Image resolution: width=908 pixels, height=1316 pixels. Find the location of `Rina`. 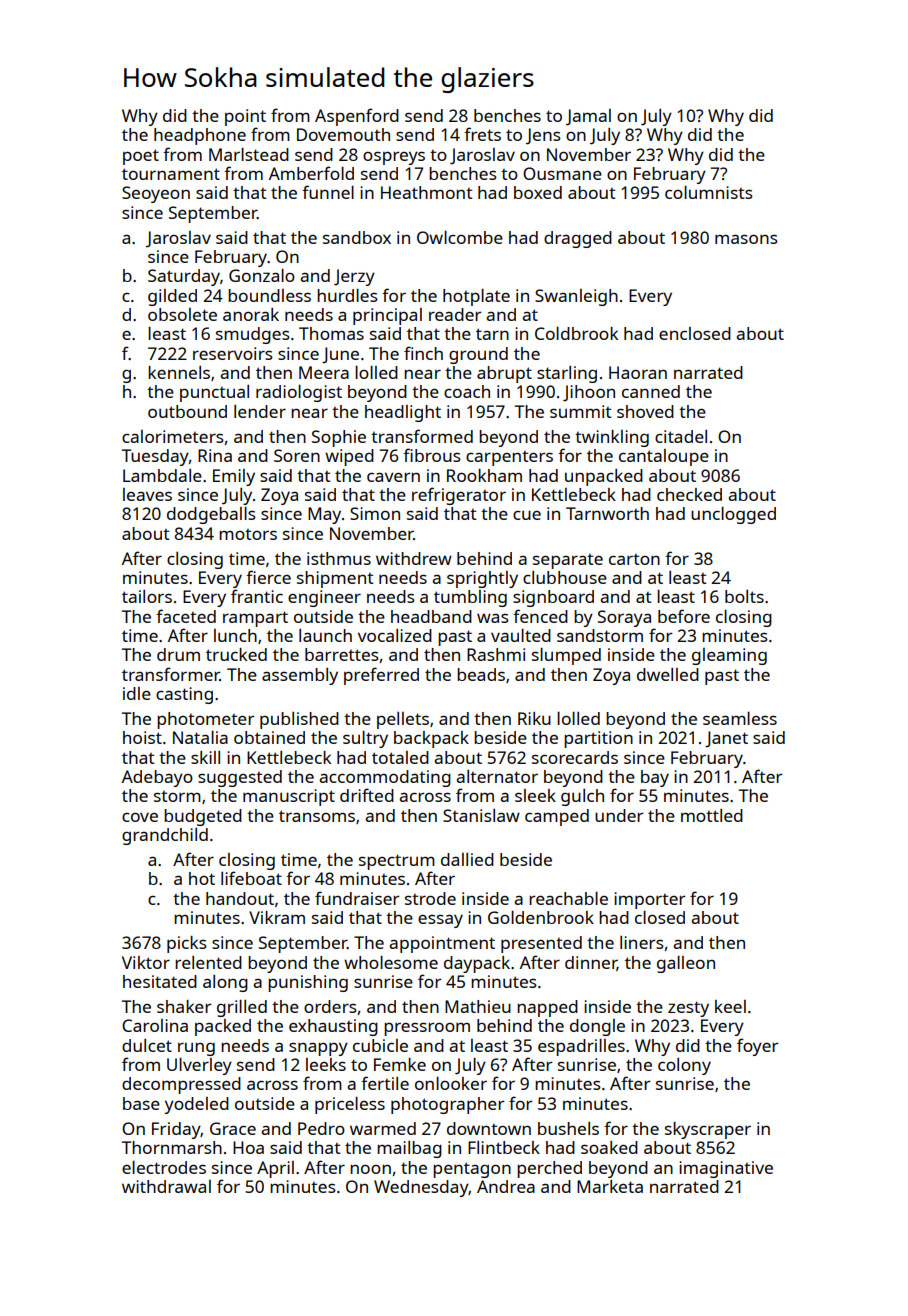

Rina is located at coordinates (215, 455).
